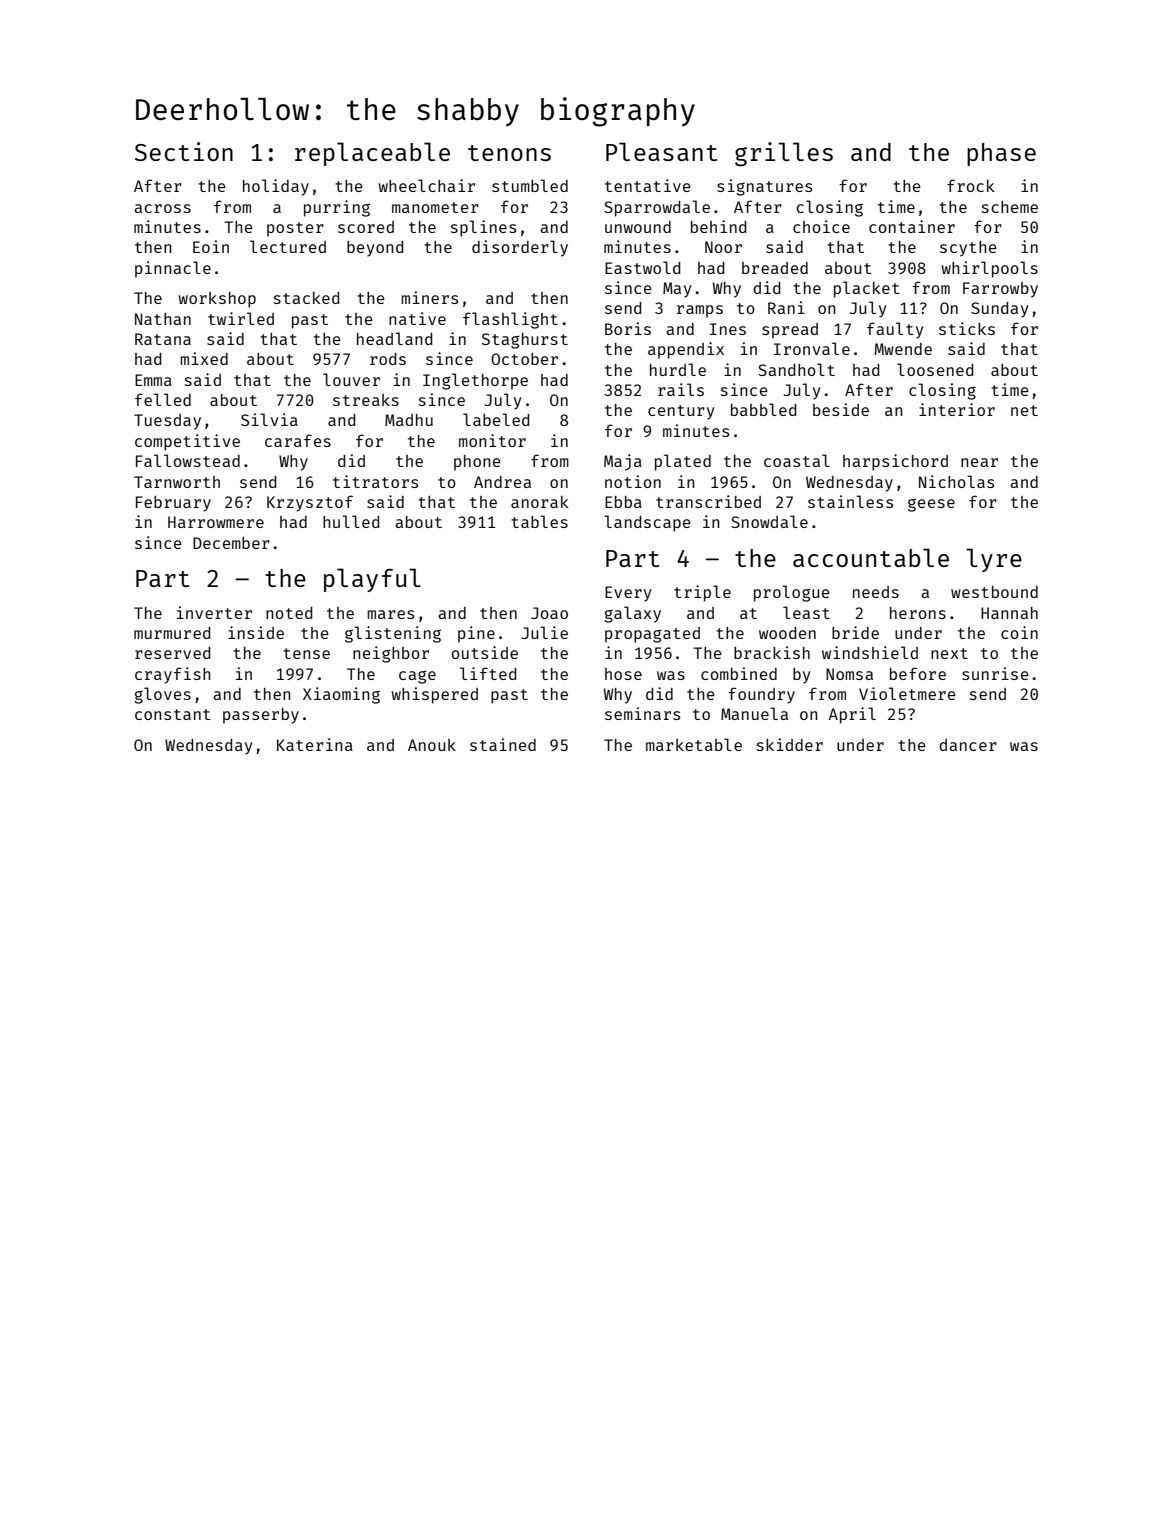 This screenshot has height=1518, width=1173. I want to click on pinnacle, so click(173, 269).
